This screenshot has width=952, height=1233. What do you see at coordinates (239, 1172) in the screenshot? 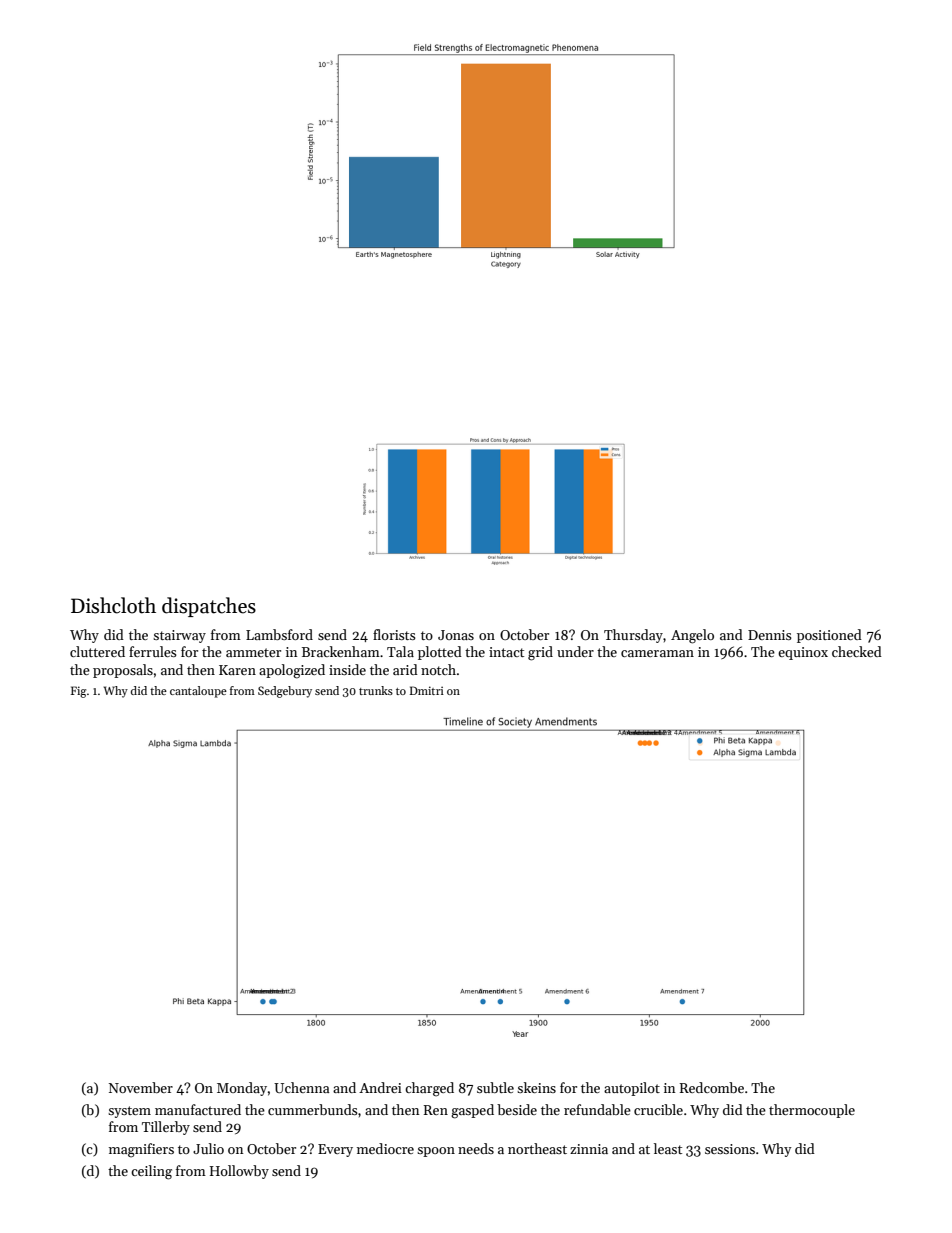
I see `Hollowby` at bounding box center [239, 1172].
